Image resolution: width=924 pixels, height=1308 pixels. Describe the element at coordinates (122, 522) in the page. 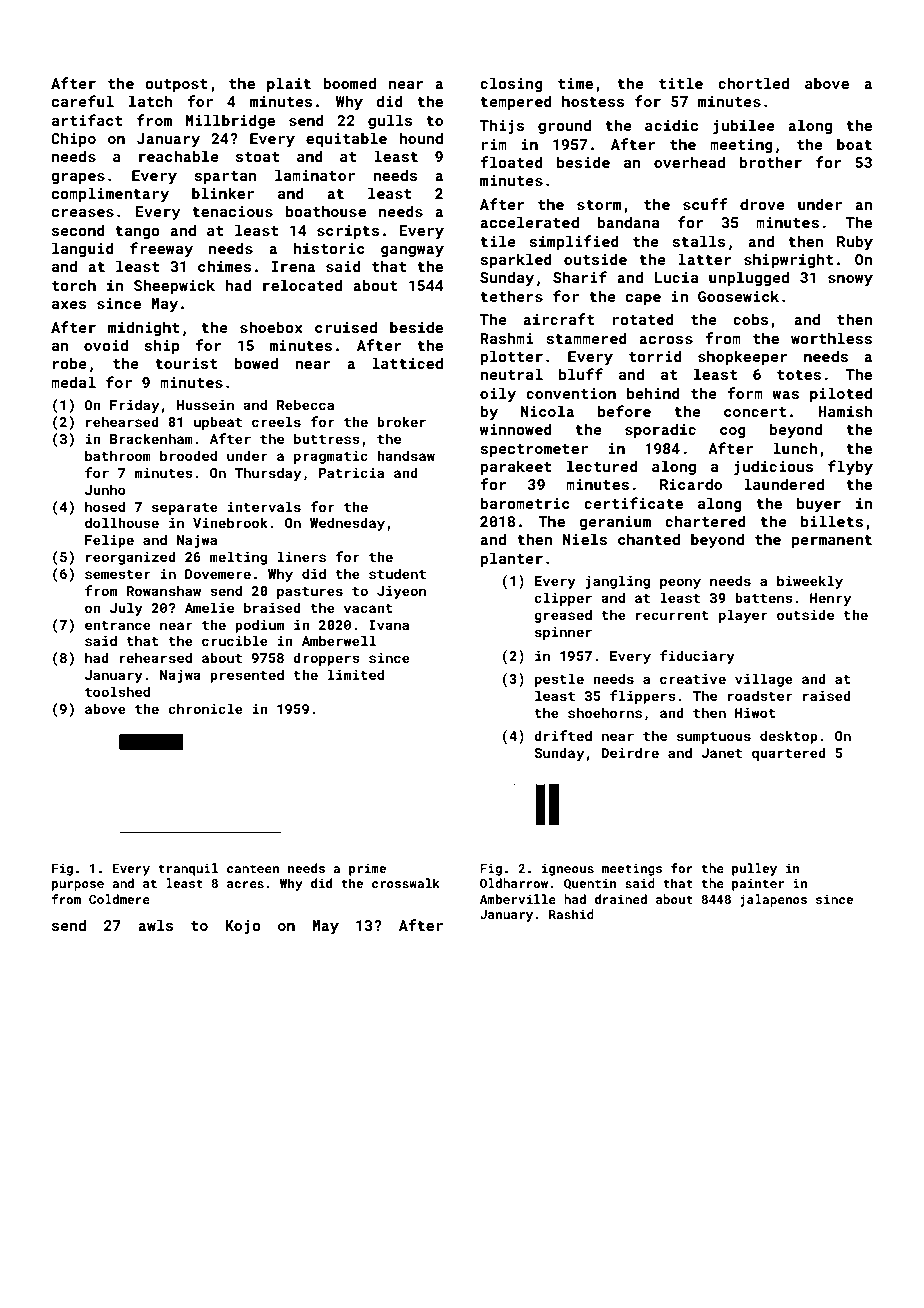

I see `dollhouse` at that location.
